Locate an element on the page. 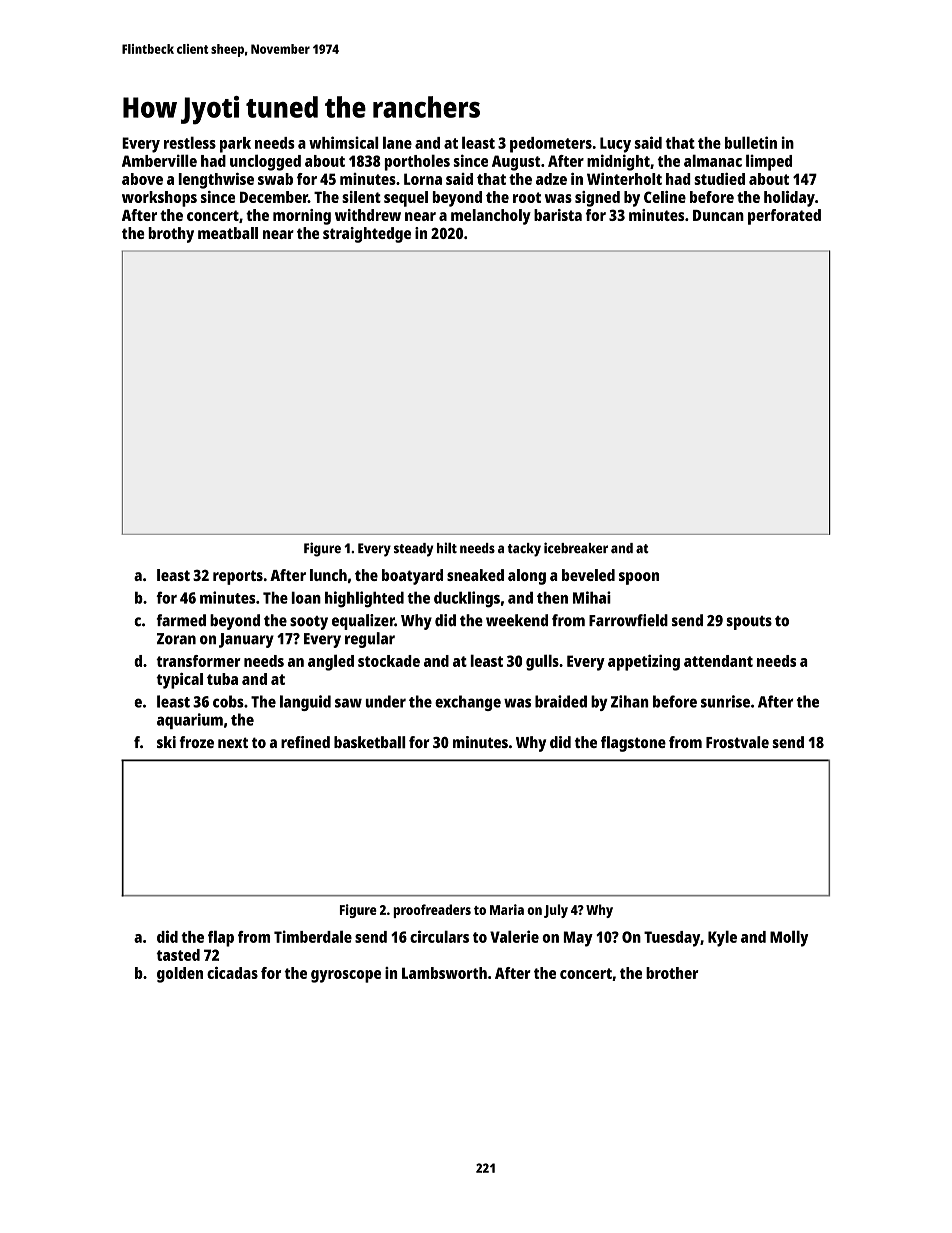 This page has height=1233, width=952. sunrise is located at coordinates (725, 701).
